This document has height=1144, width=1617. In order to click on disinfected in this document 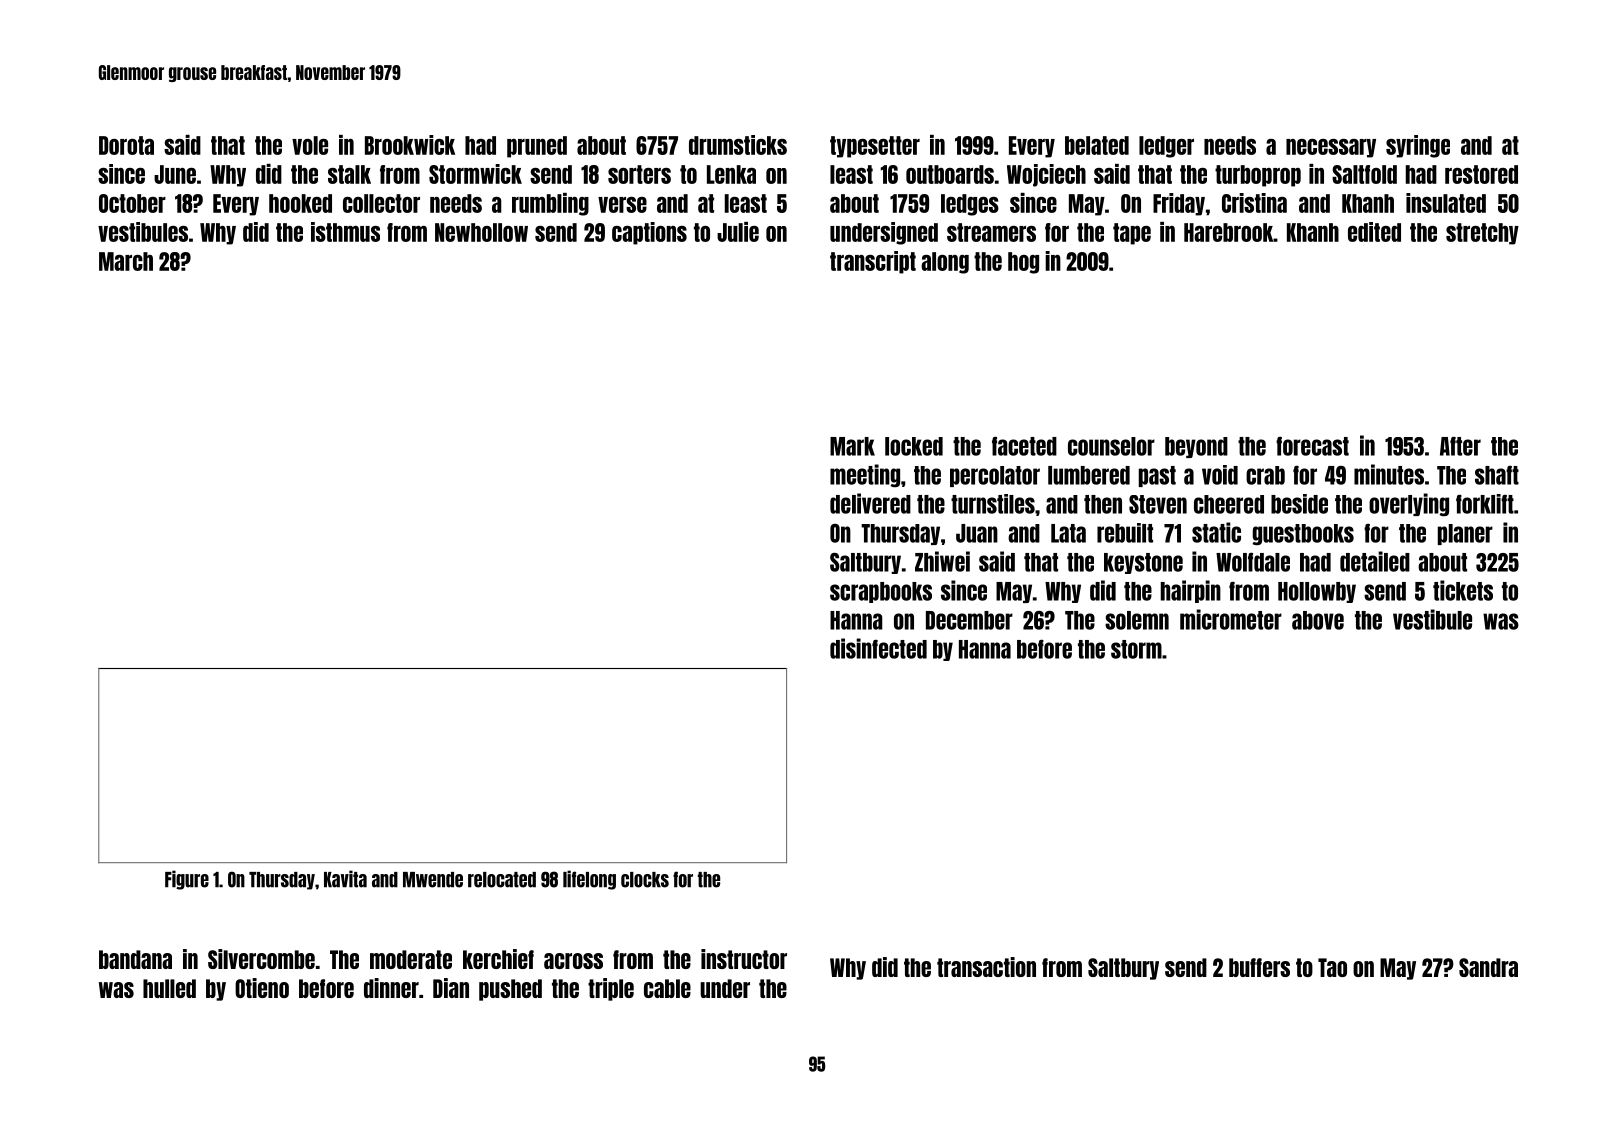, I will do `click(878, 648)`.
